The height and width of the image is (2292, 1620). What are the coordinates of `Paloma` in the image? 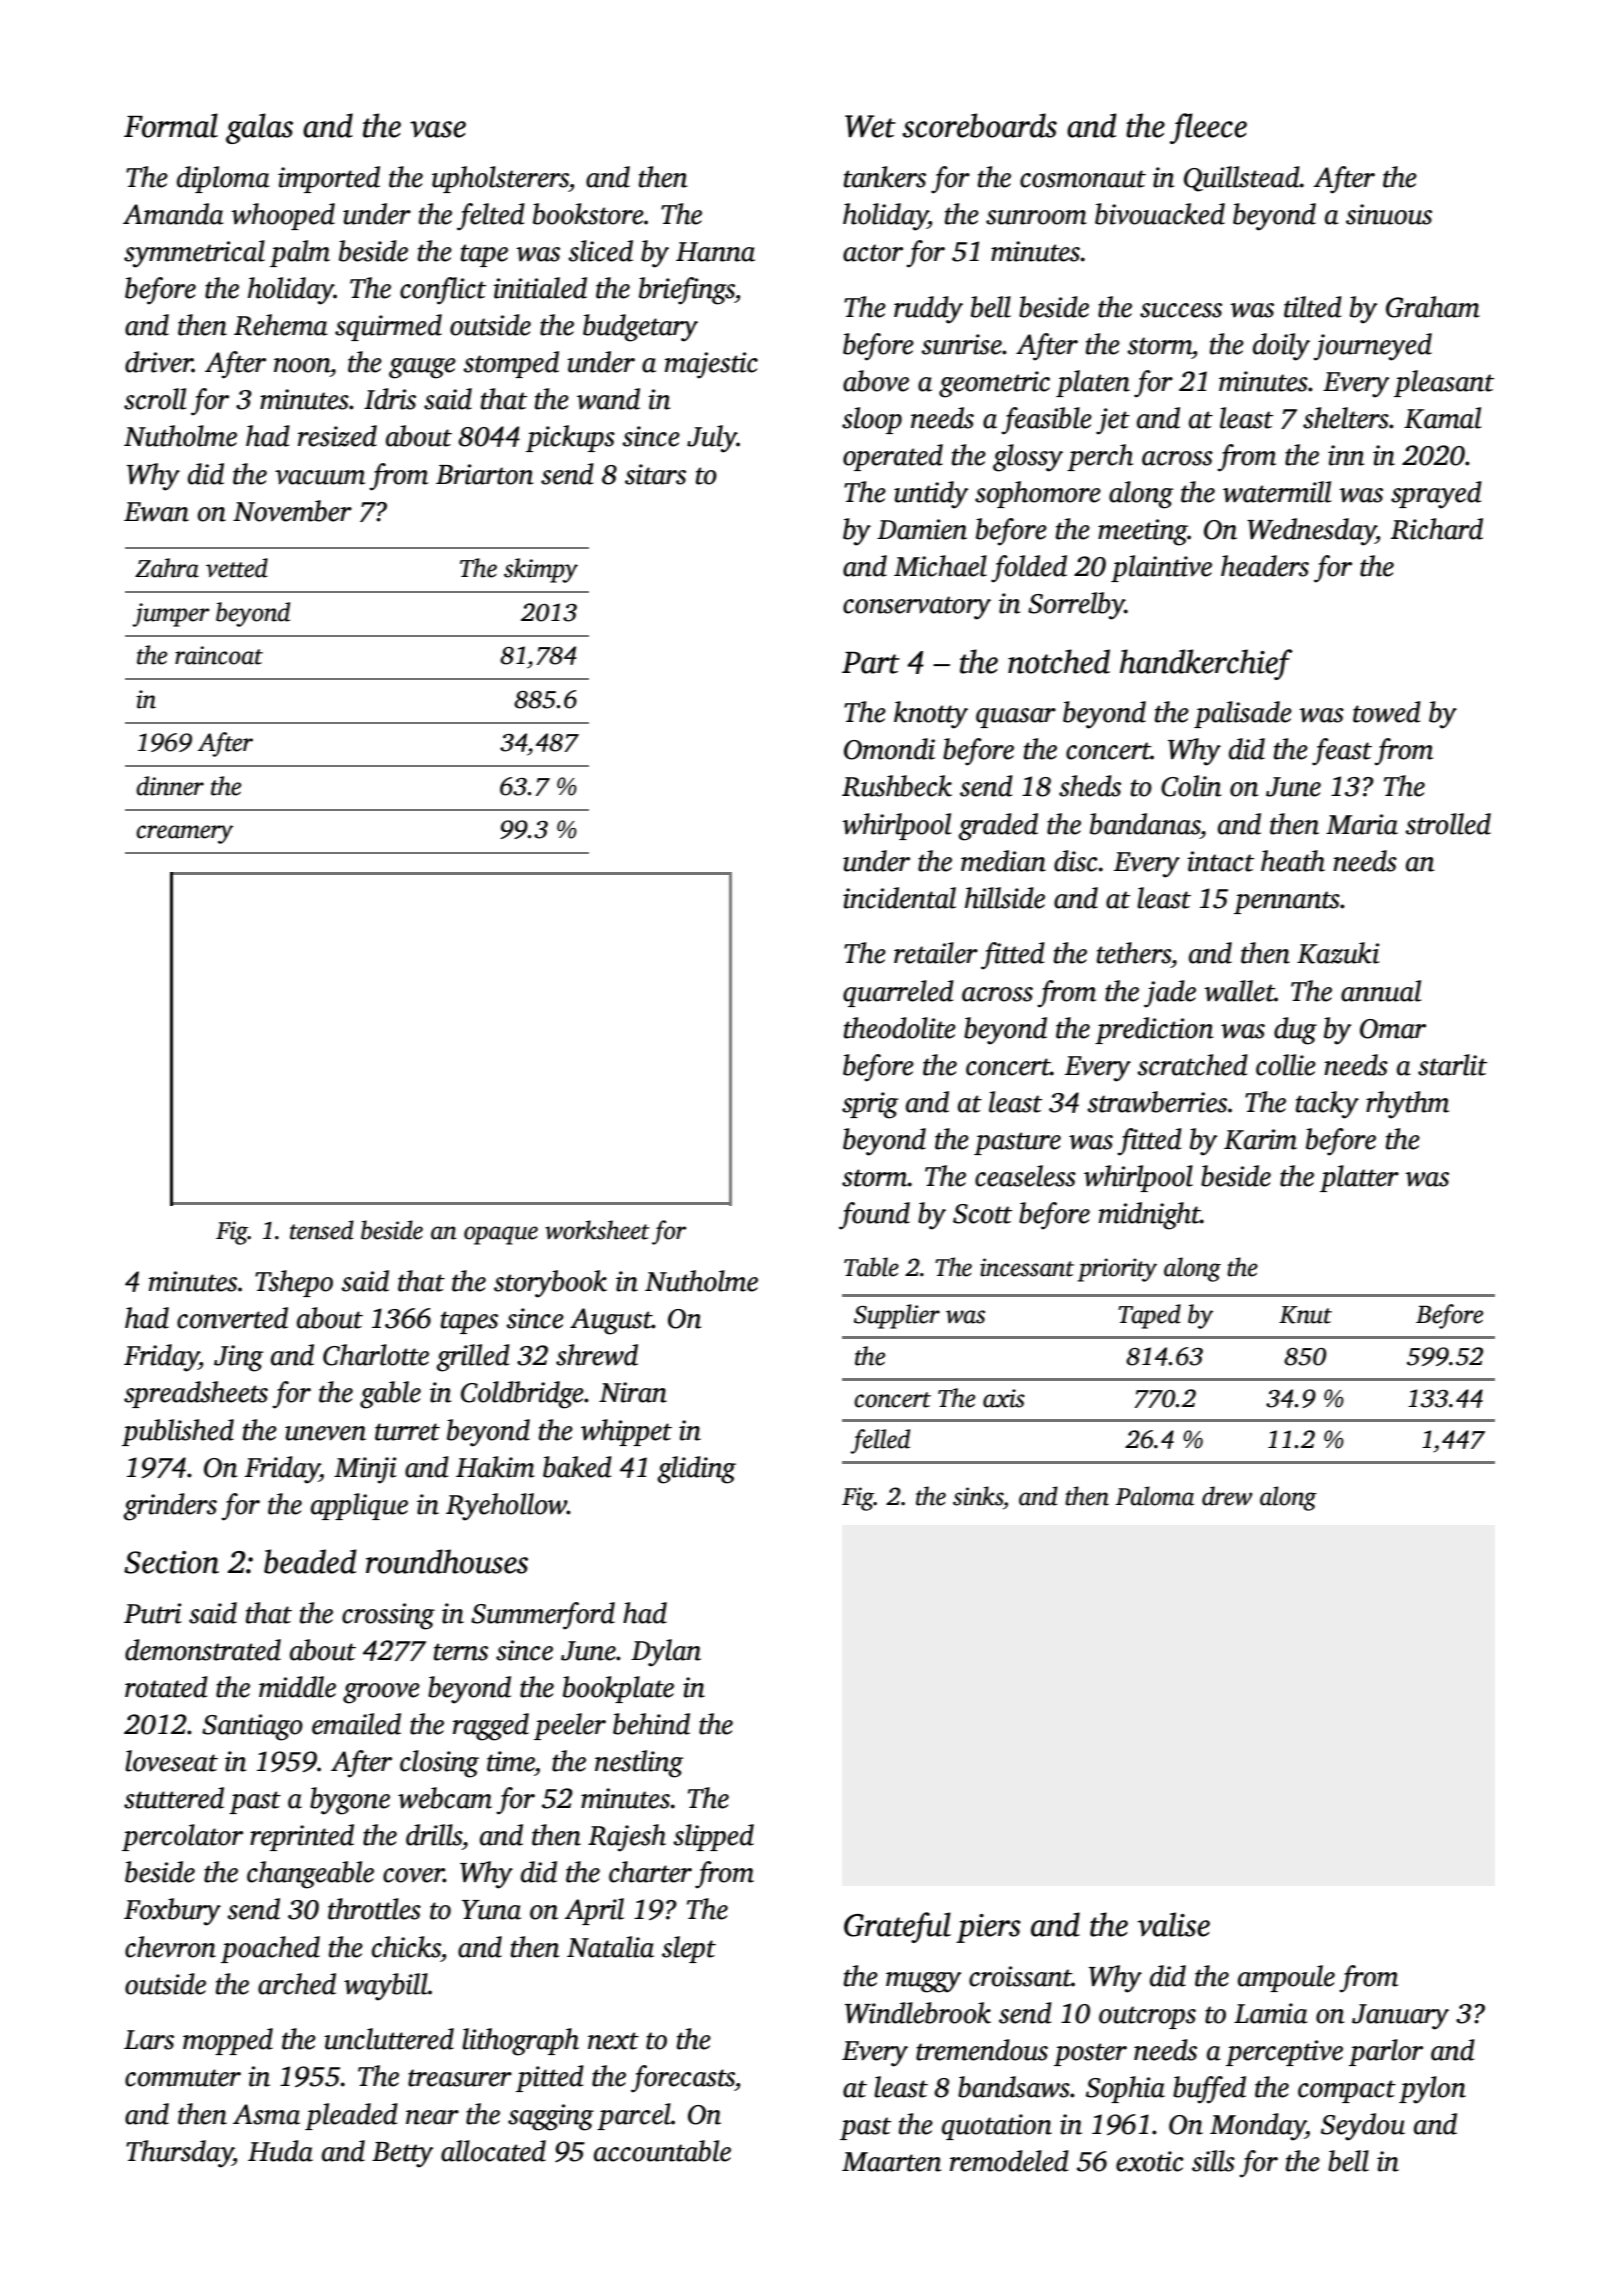 It's located at (1155, 1496).
